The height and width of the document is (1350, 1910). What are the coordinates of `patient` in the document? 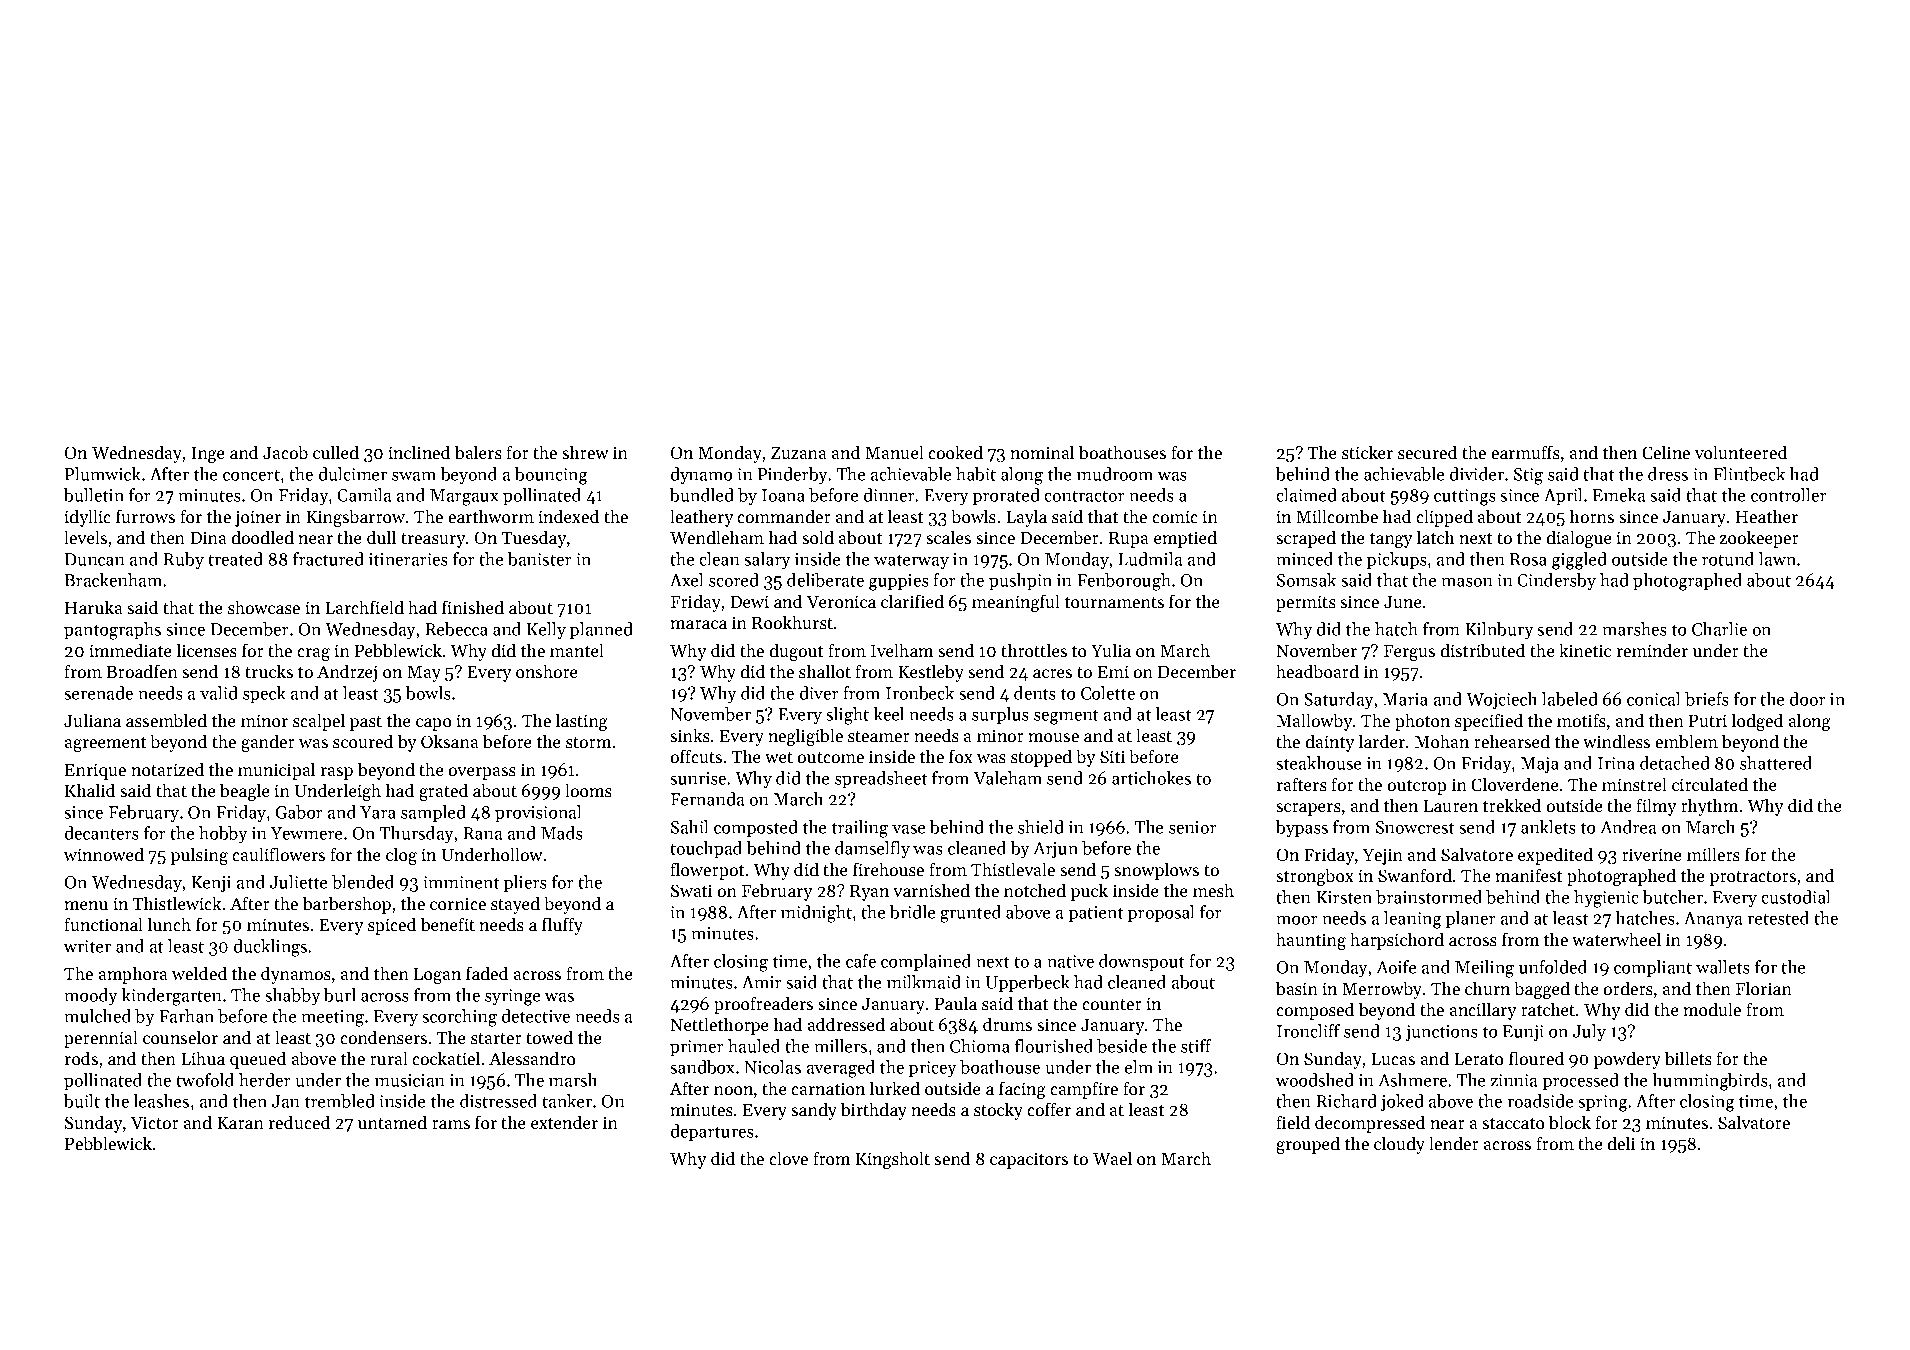 It's located at (1095, 914).
